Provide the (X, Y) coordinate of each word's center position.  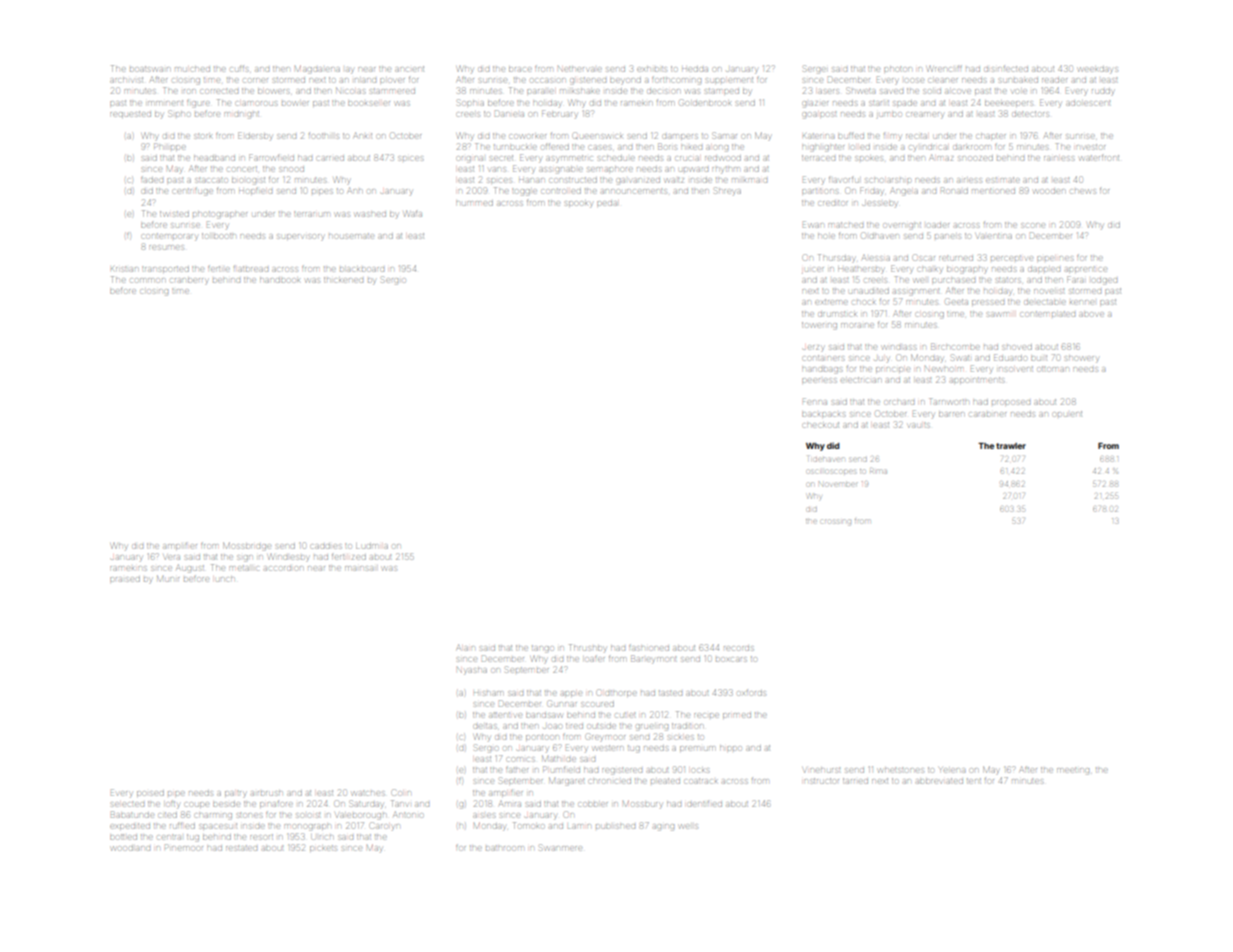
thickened (343, 280)
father (517, 770)
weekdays (1098, 70)
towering (819, 326)
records (739, 648)
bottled (123, 837)
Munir (168, 578)
